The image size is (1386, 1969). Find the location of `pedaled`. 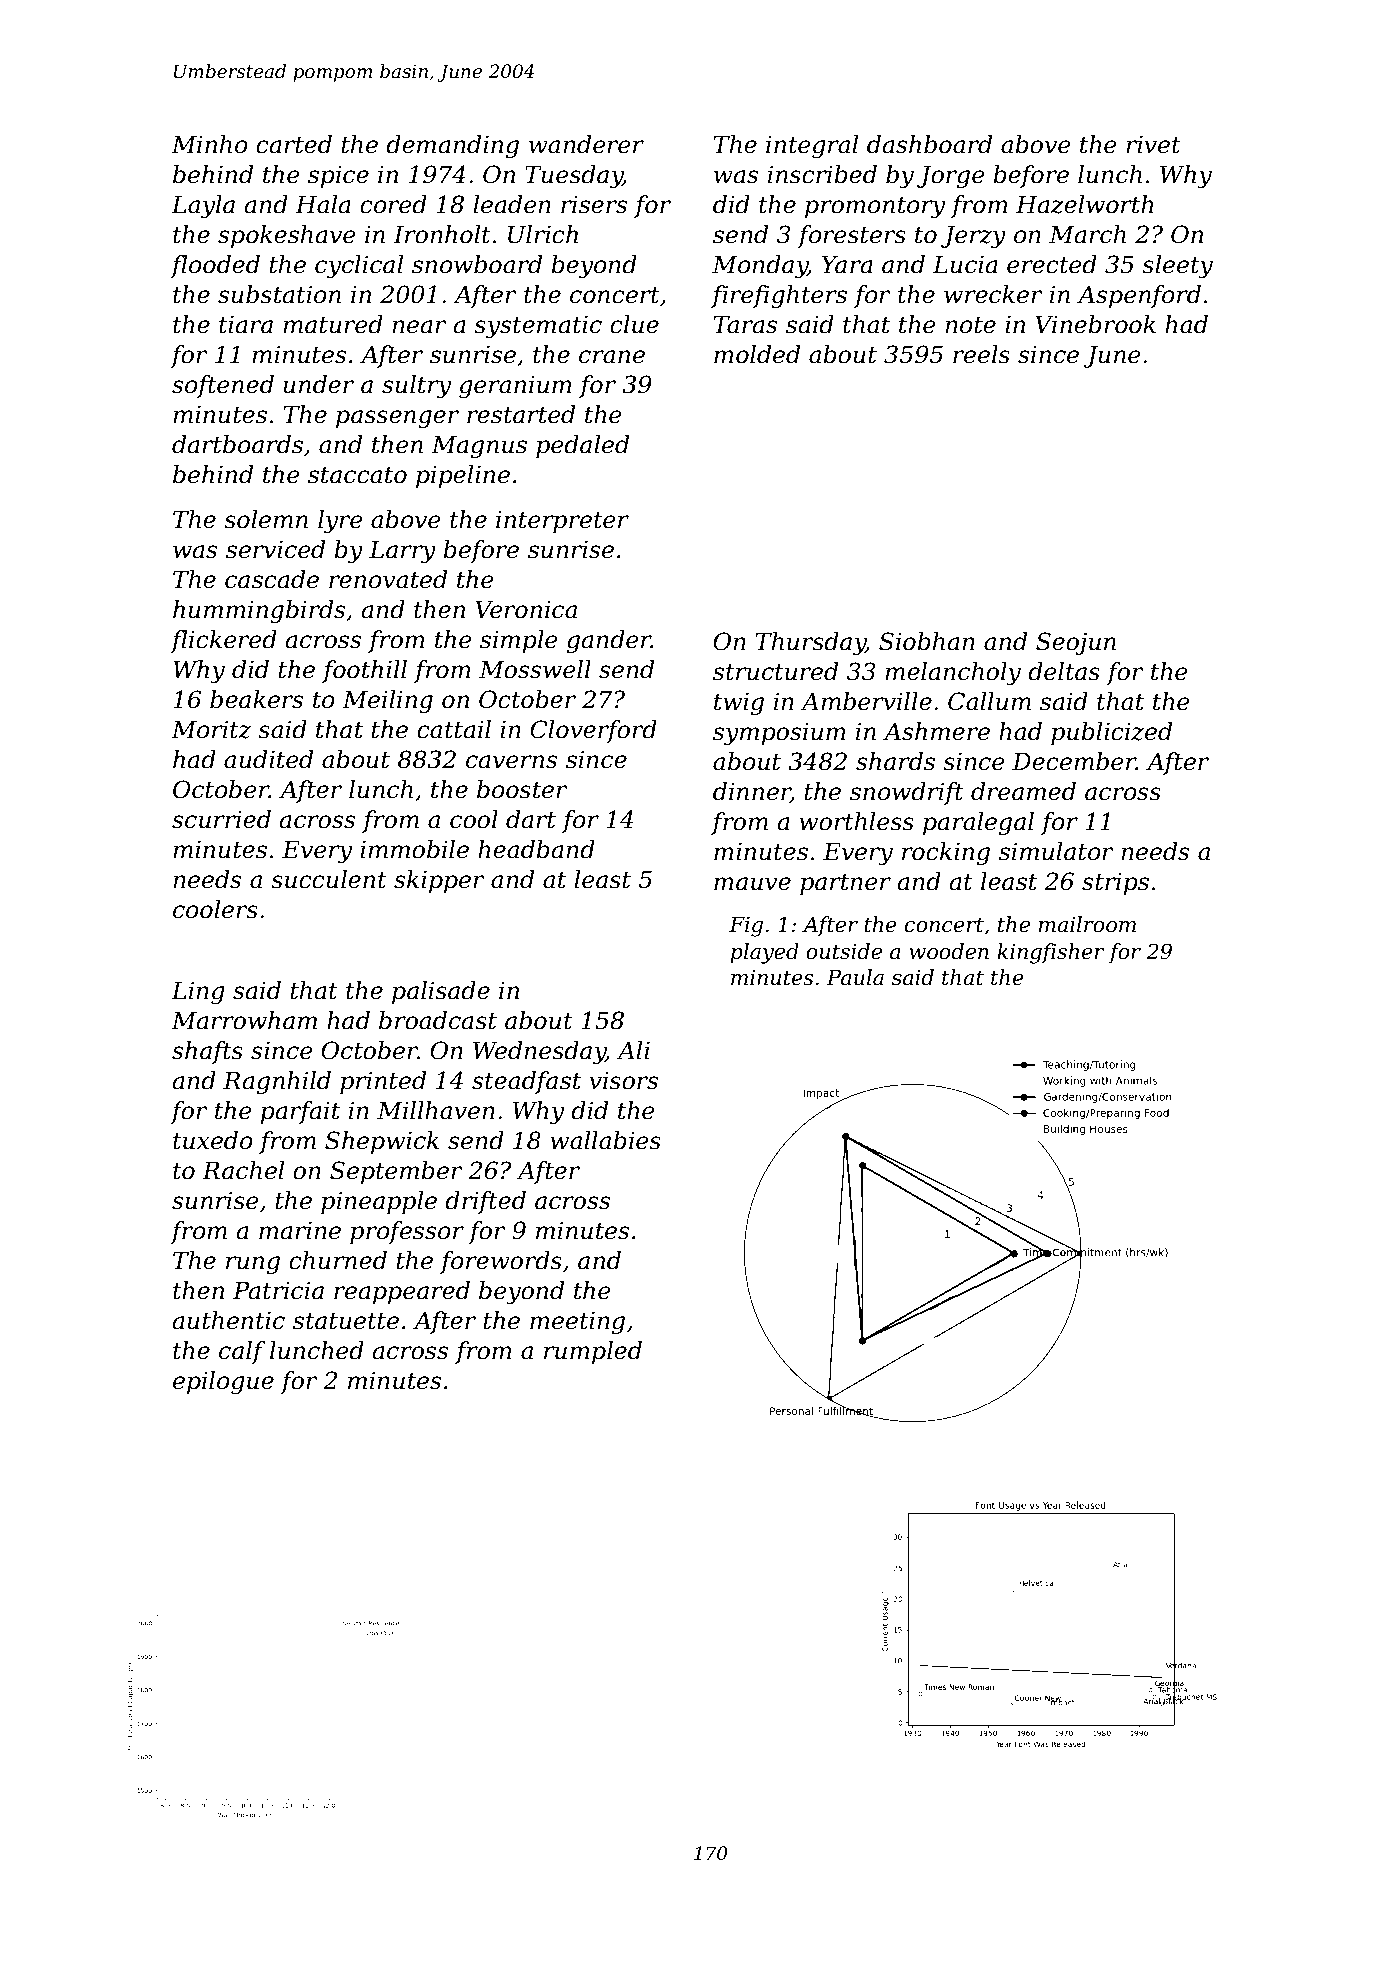

pedaled is located at coordinates (582, 446).
